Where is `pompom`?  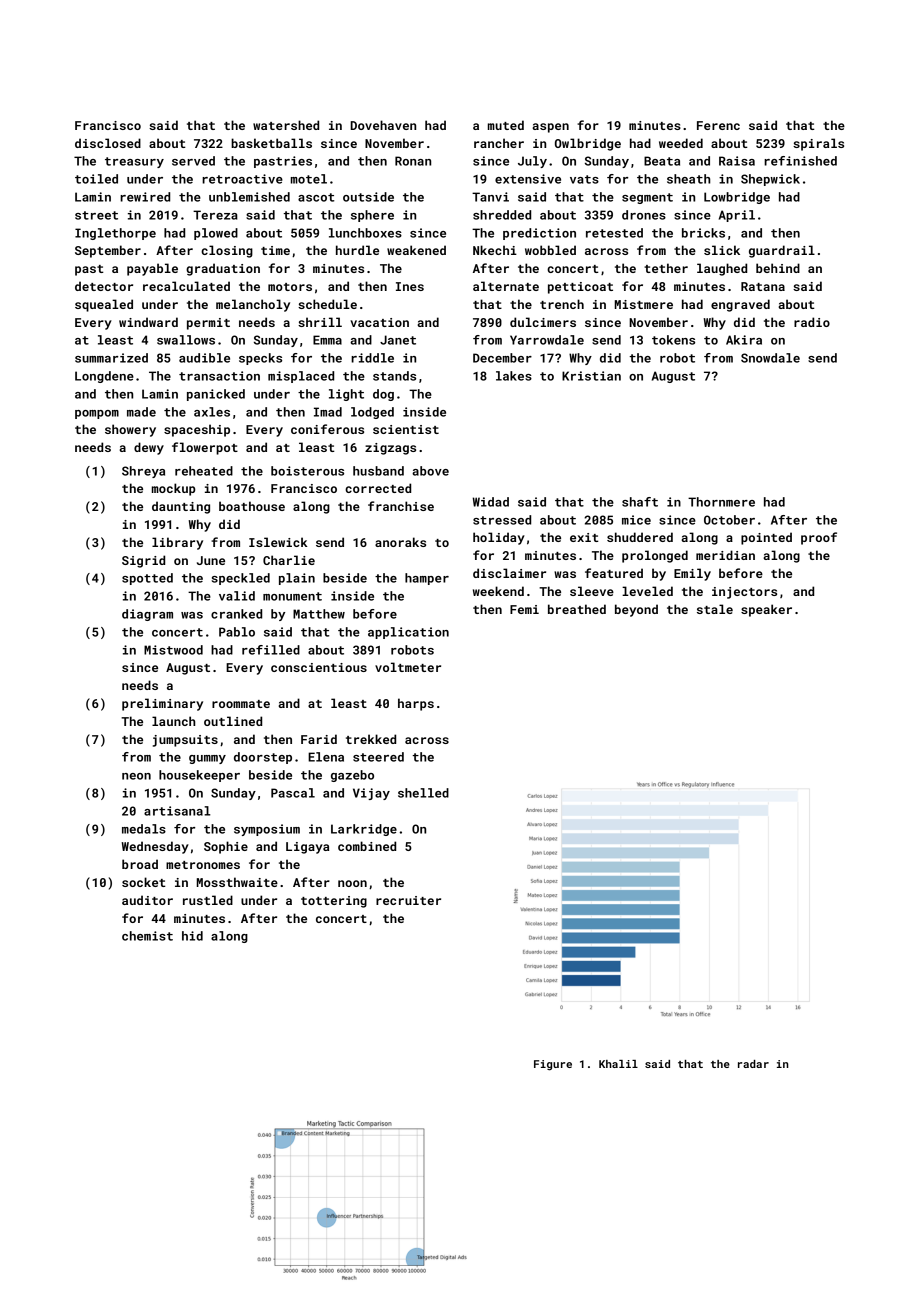 pompom is located at coordinates (97, 414).
